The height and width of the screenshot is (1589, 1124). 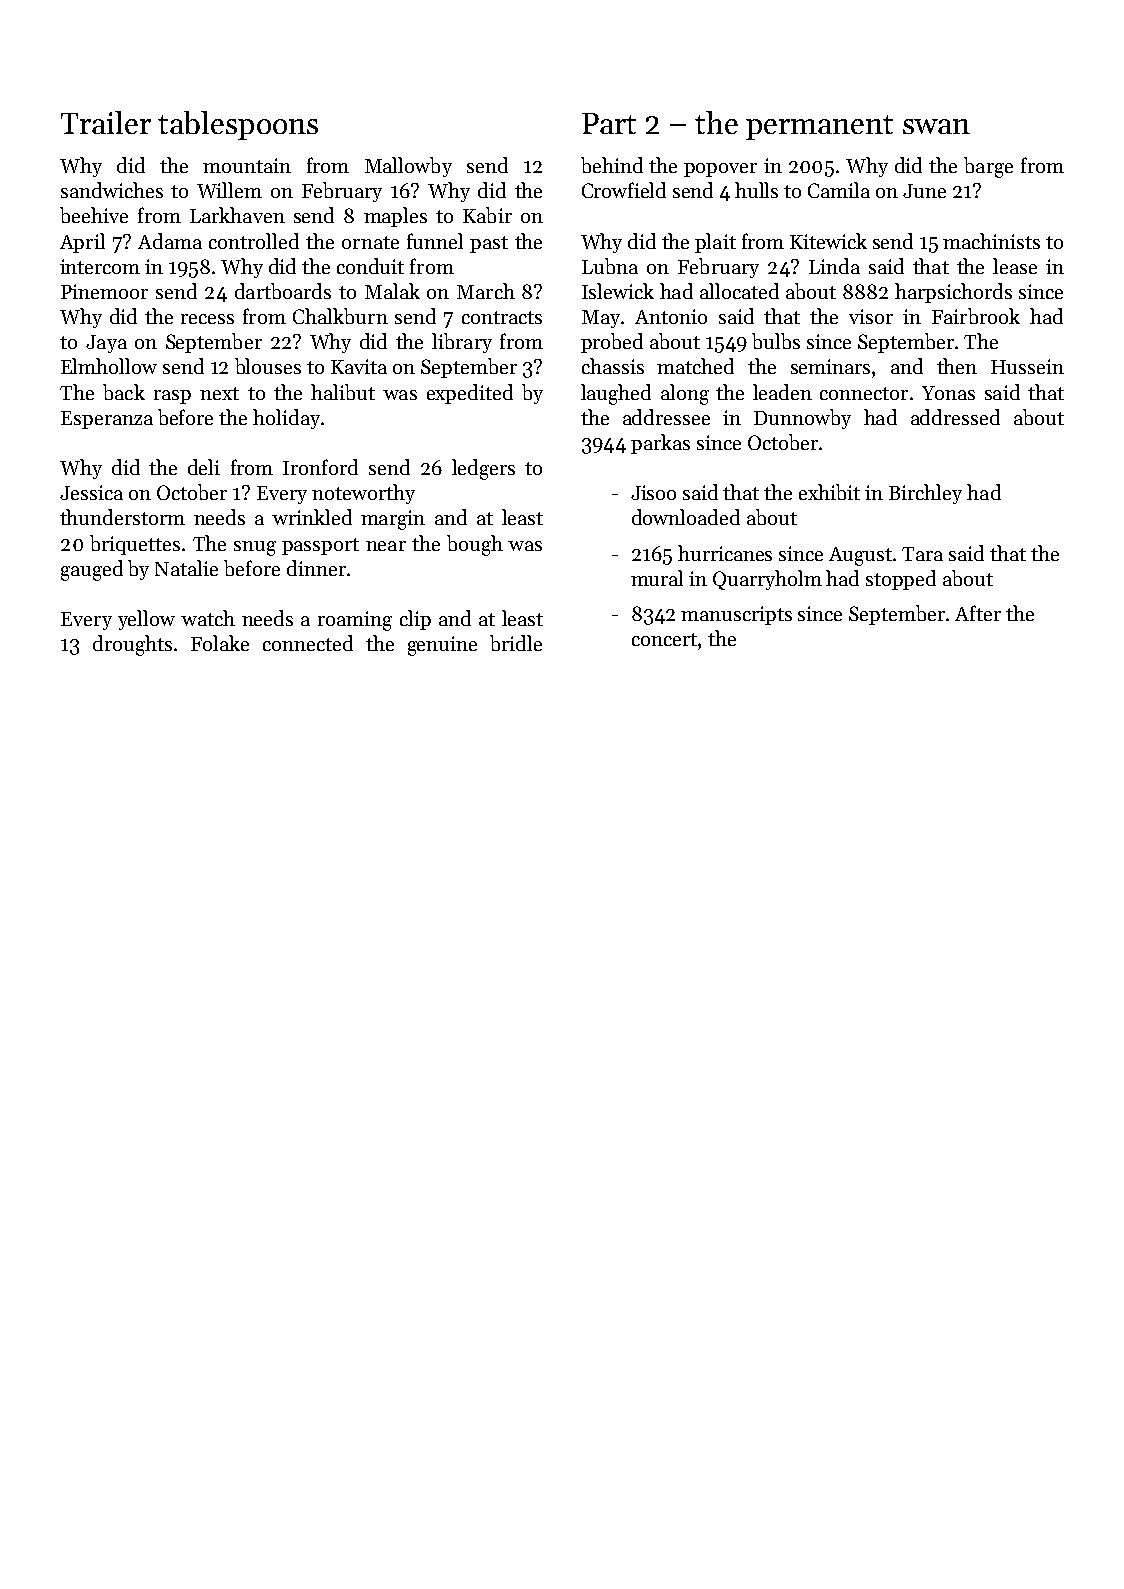 I want to click on Trailer, so click(x=106, y=122).
